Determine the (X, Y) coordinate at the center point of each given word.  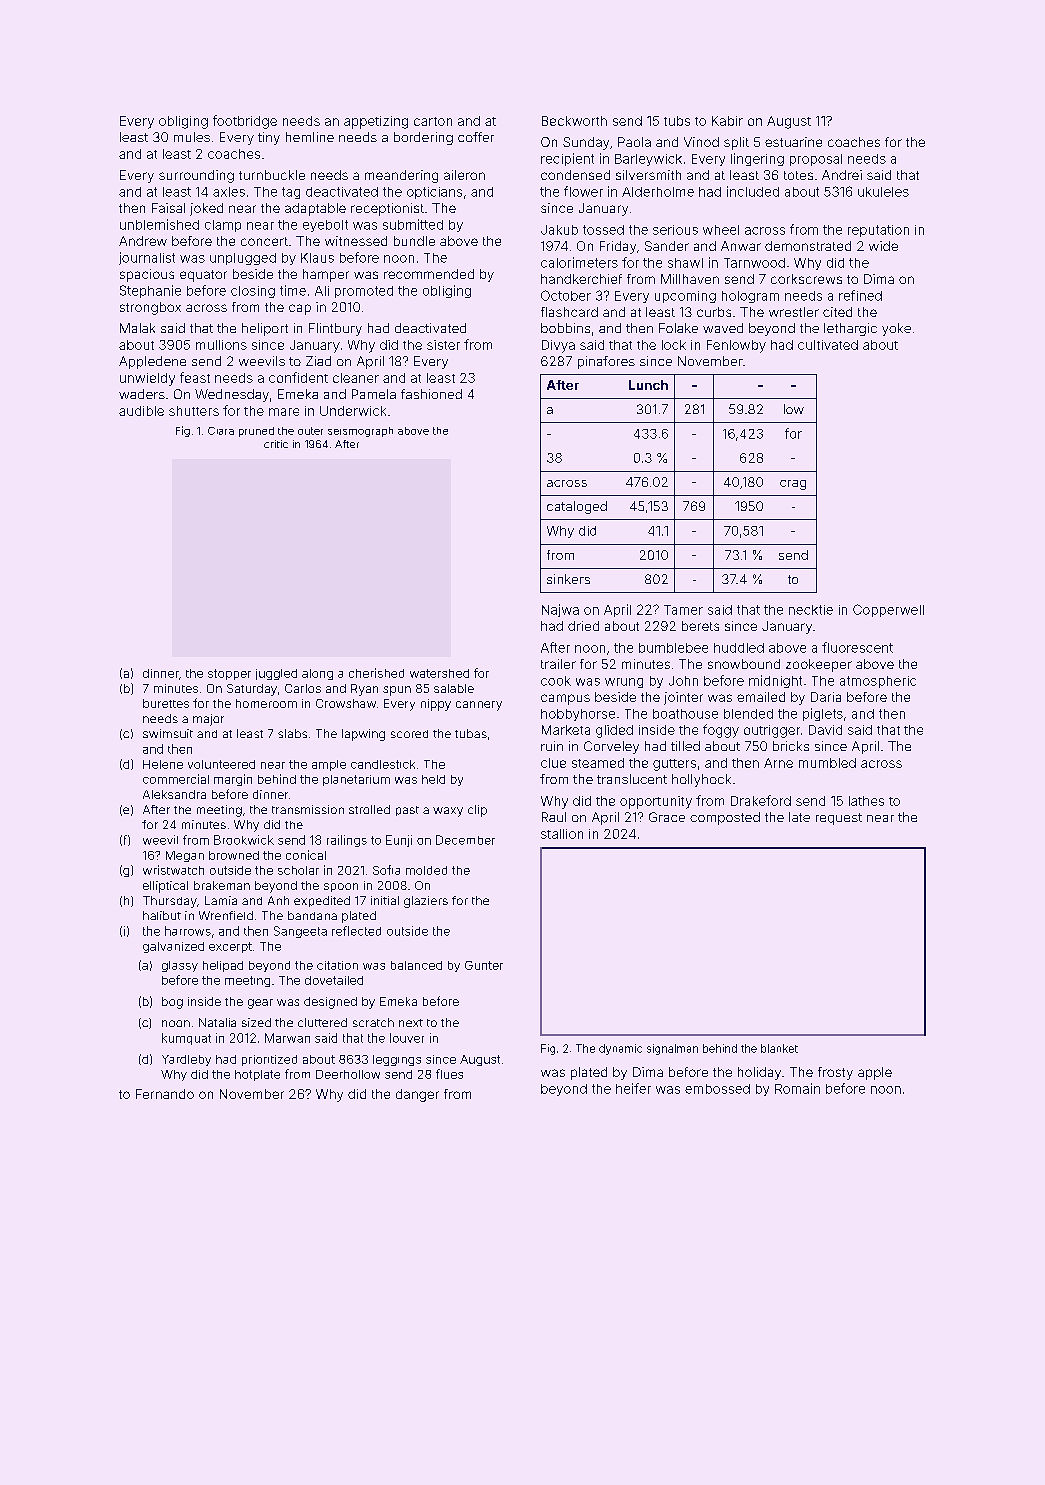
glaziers (426, 902)
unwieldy (147, 379)
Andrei (842, 175)
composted (725, 818)
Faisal (168, 208)
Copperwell (888, 610)
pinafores (606, 362)
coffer (476, 137)
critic (276, 444)
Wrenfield (226, 915)
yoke (896, 329)
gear (260, 1004)
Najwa (560, 610)
